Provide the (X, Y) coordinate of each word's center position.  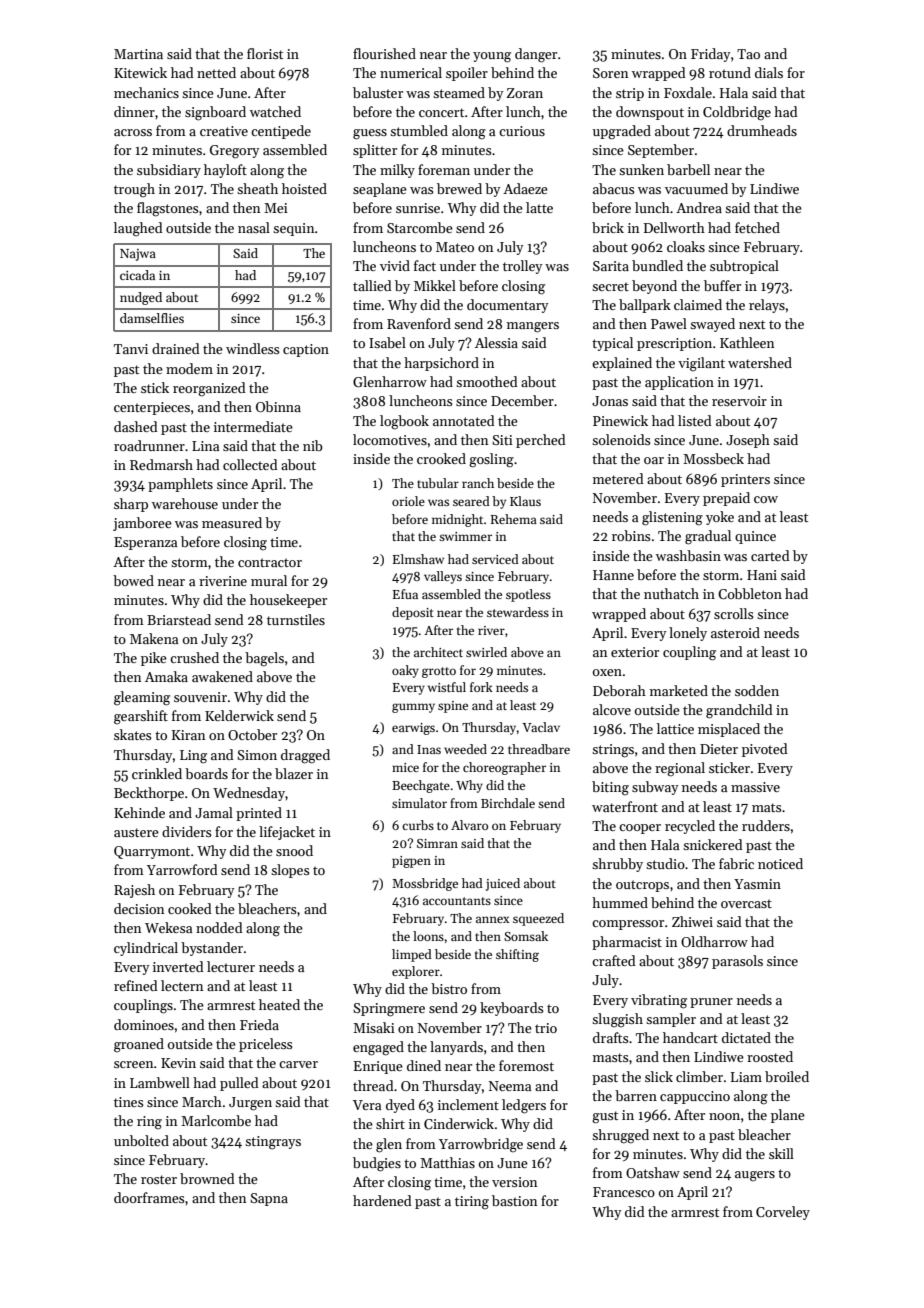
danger (536, 55)
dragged (305, 756)
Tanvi (131, 349)
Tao (748, 54)
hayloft (225, 171)
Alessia (496, 342)
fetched (757, 227)
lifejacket (287, 833)
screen (134, 1064)
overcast (746, 903)
